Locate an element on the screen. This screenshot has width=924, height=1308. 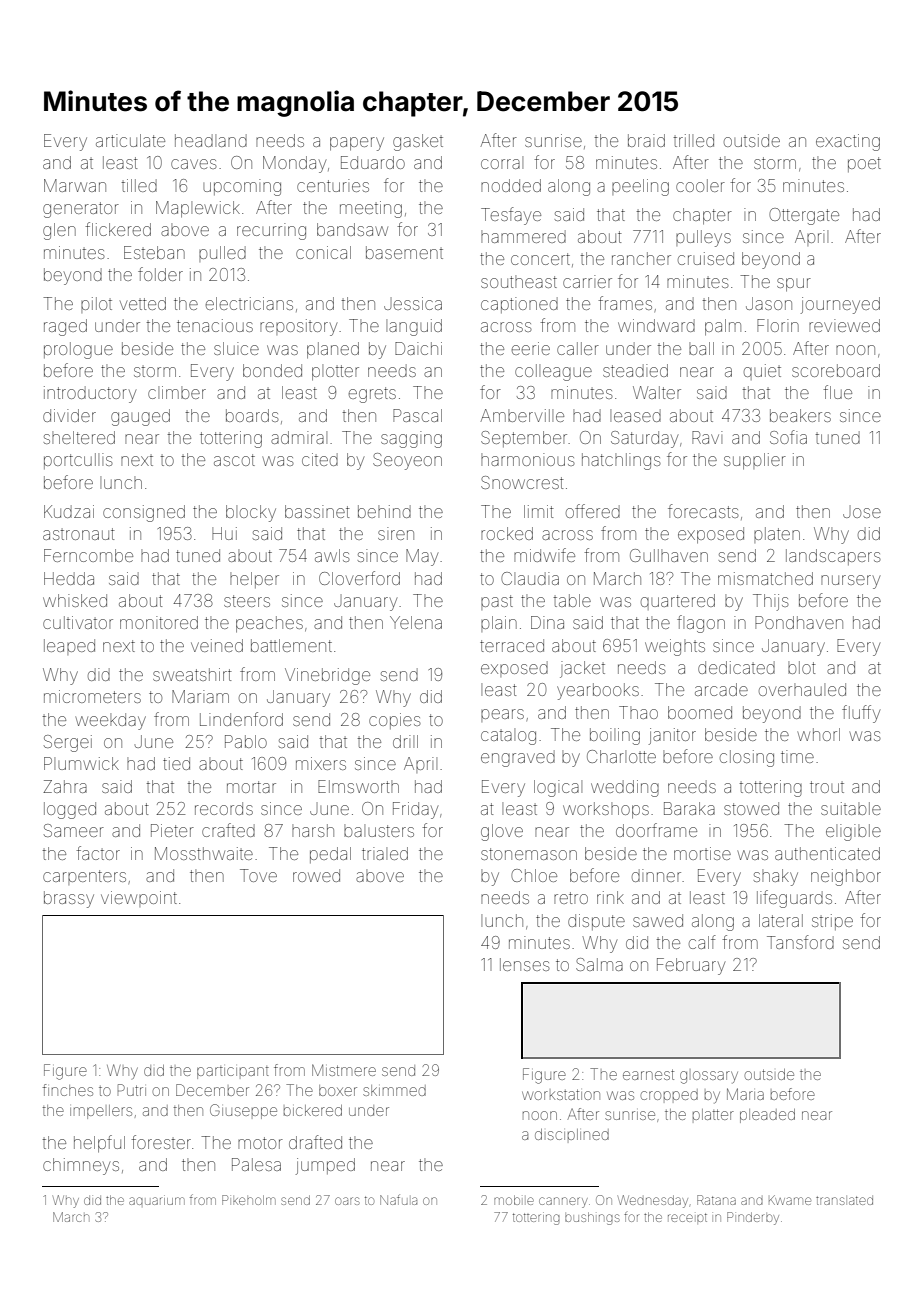
papery is located at coordinates (357, 144).
